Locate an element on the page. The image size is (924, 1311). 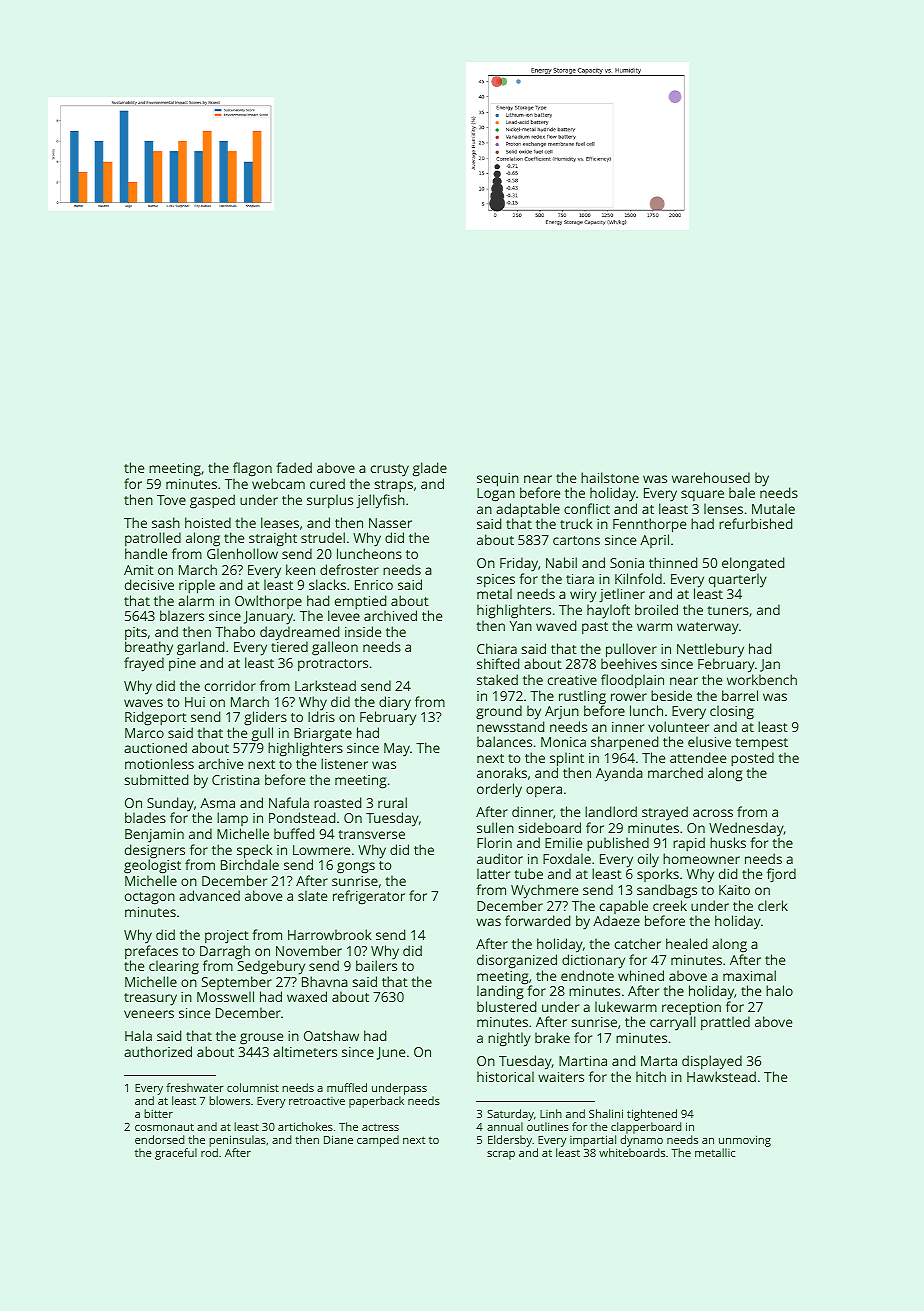
Amit is located at coordinates (139, 570).
